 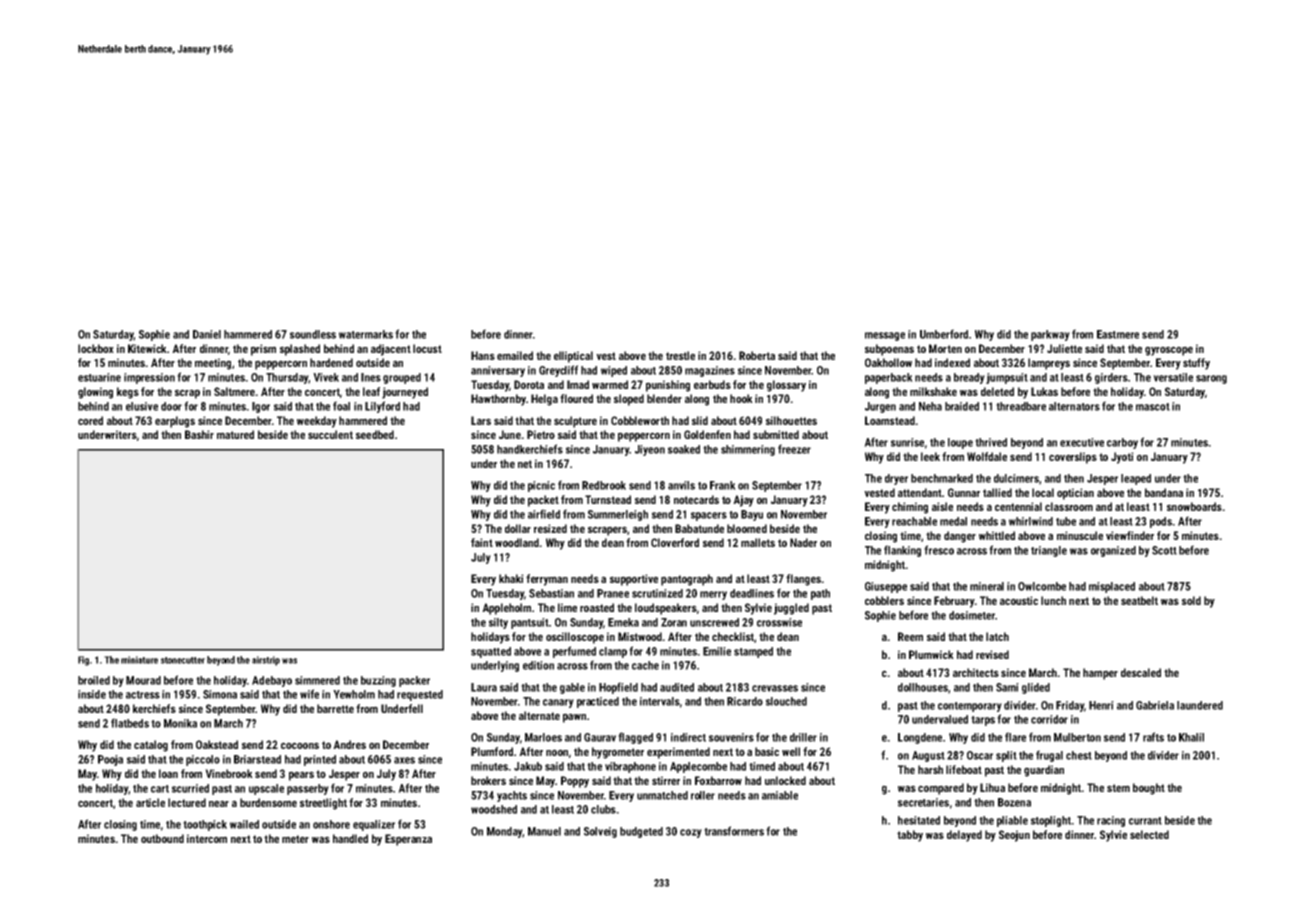 I want to click on locust, so click(x=427, y=348).
